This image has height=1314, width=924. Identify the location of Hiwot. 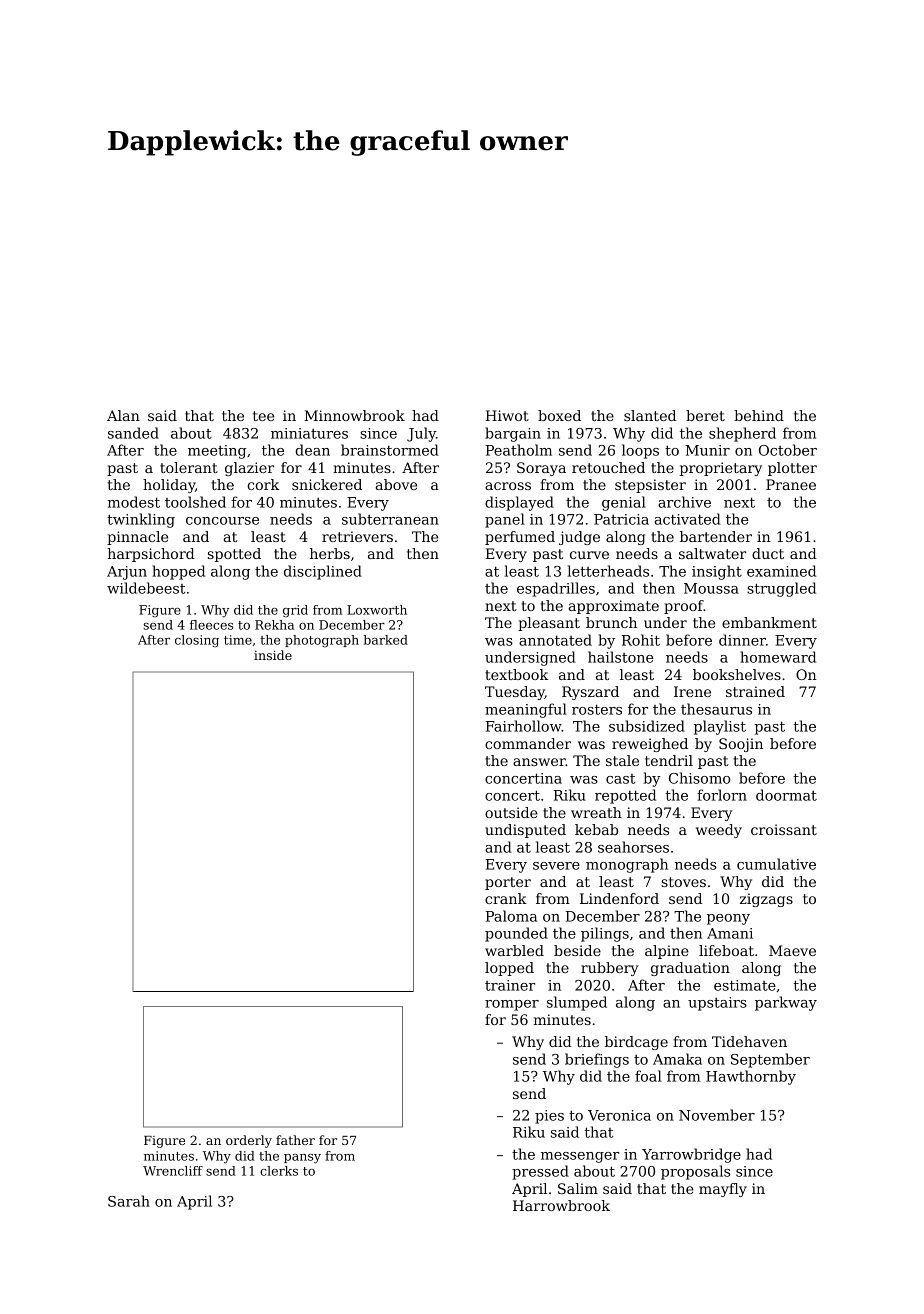
(507, 415).
